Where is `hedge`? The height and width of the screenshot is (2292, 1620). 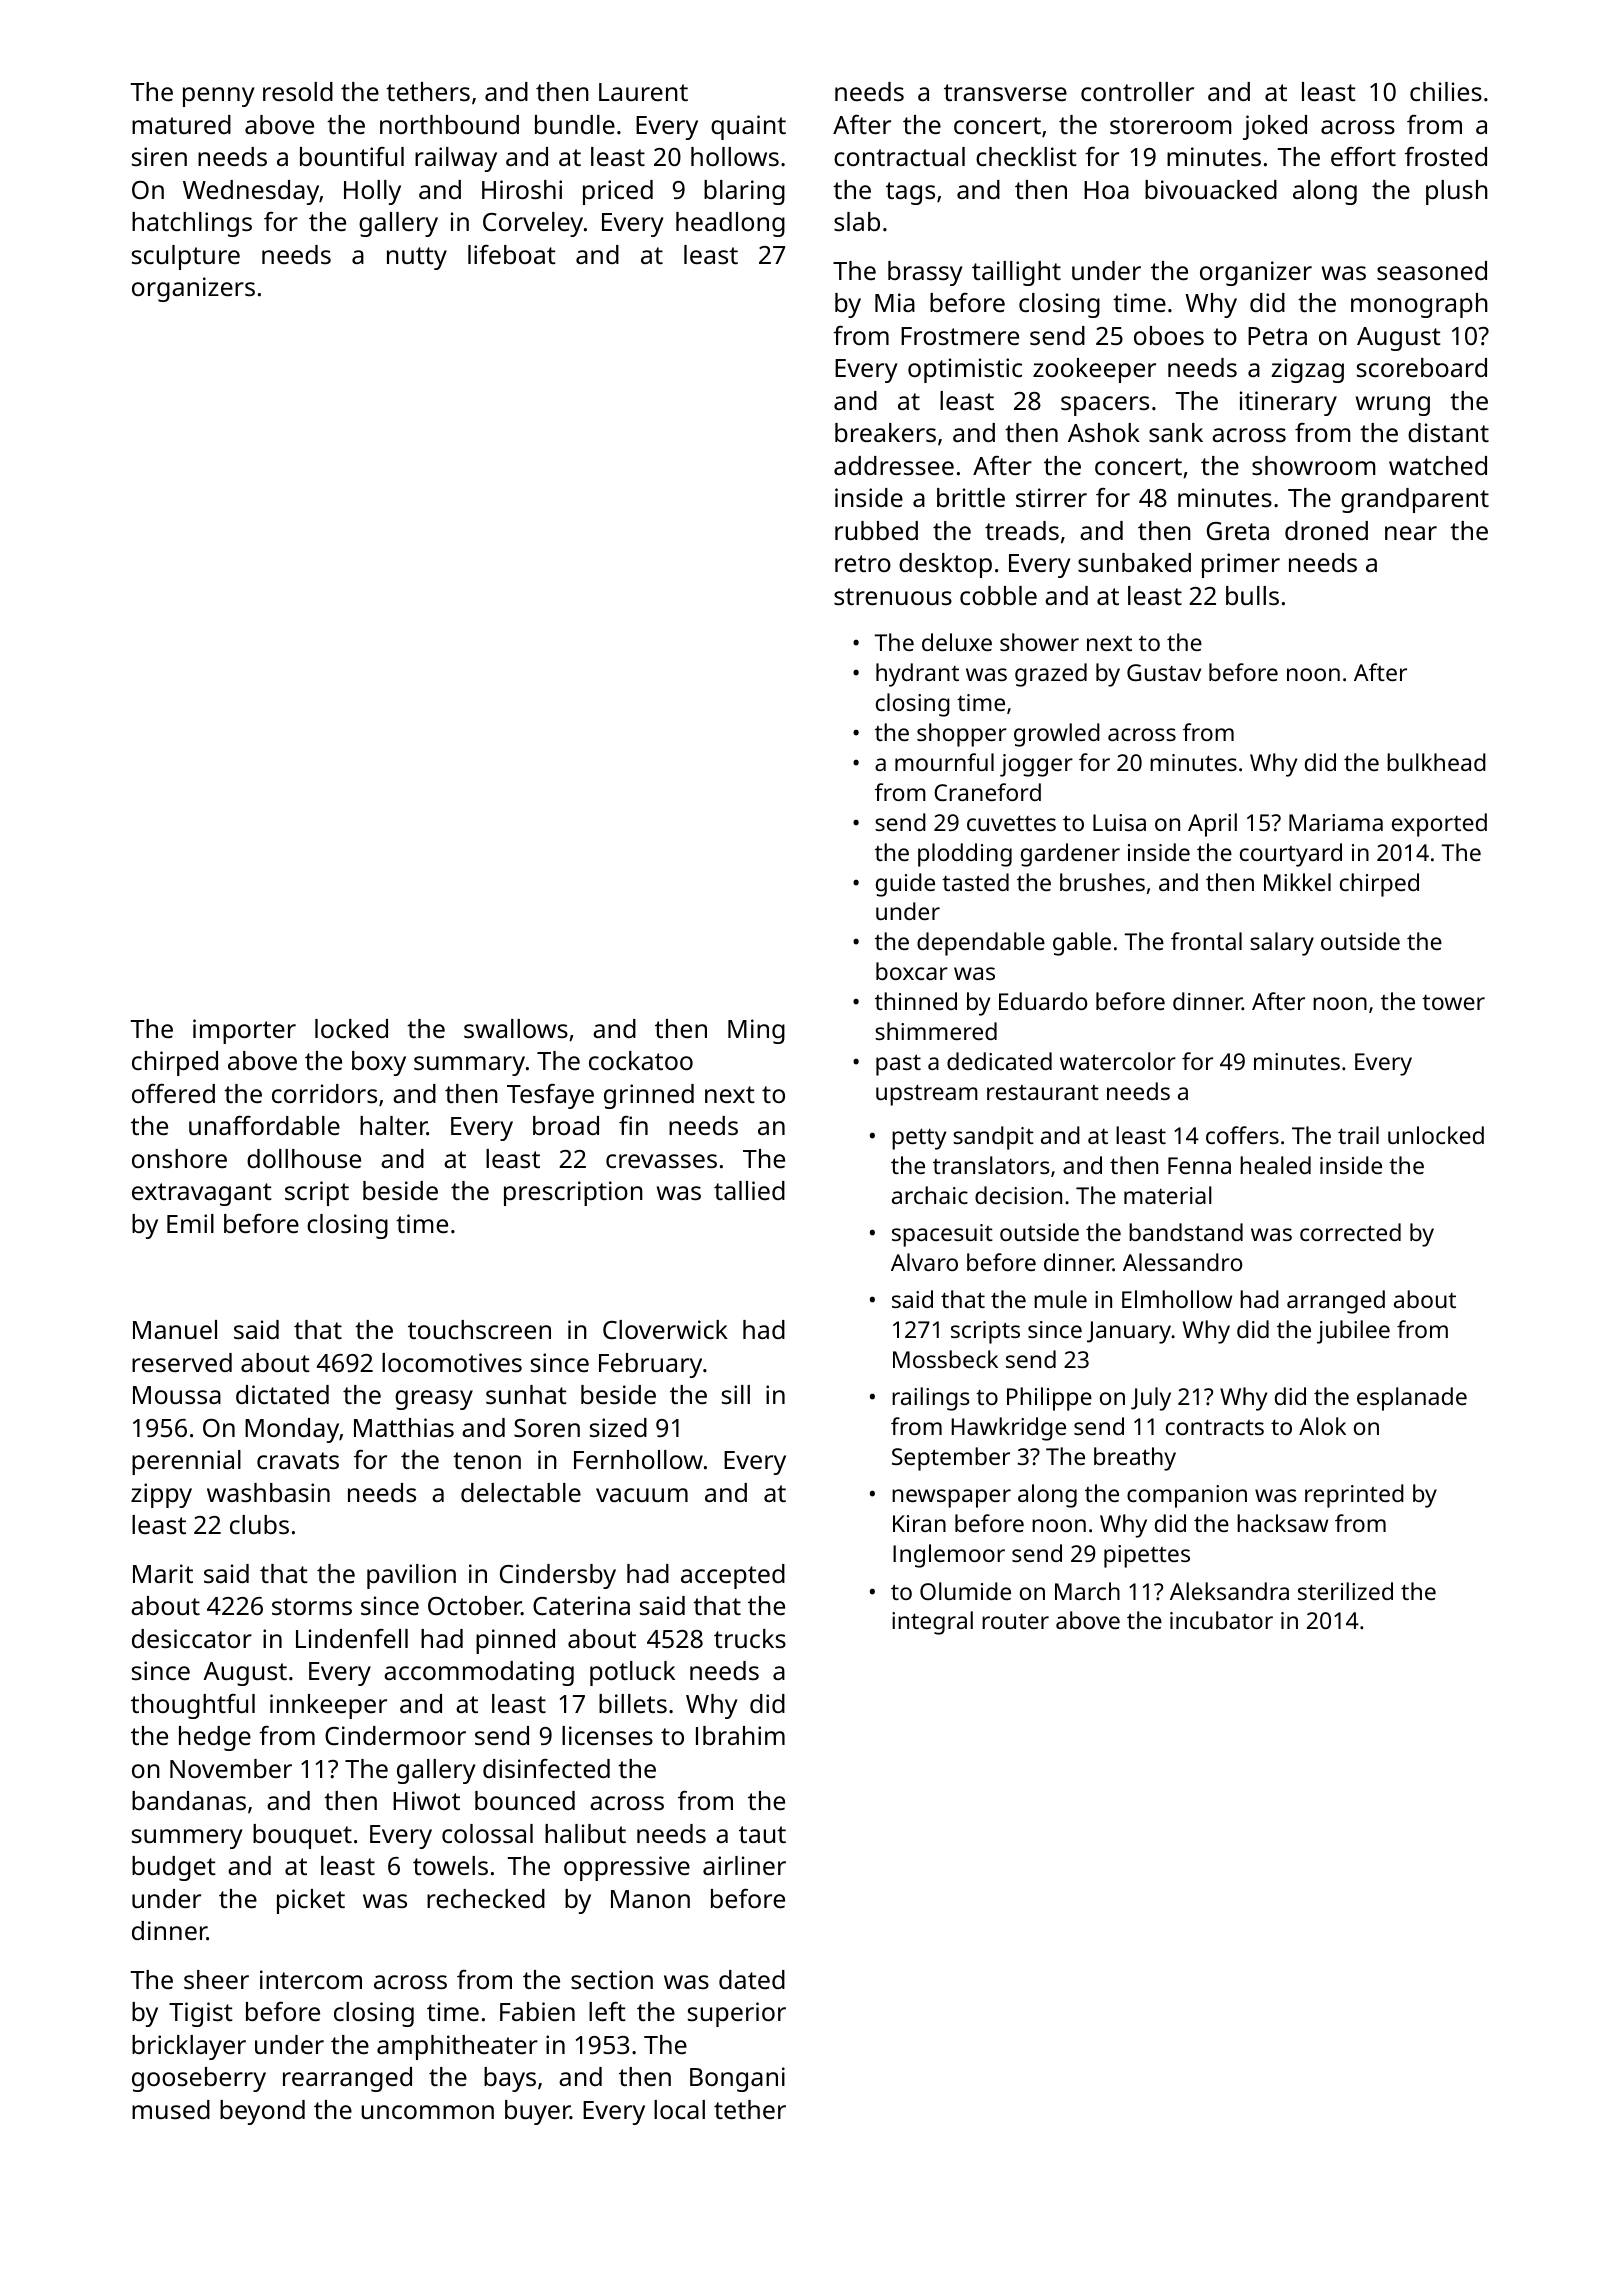
hedge is located at coordinates (215, 1738).
